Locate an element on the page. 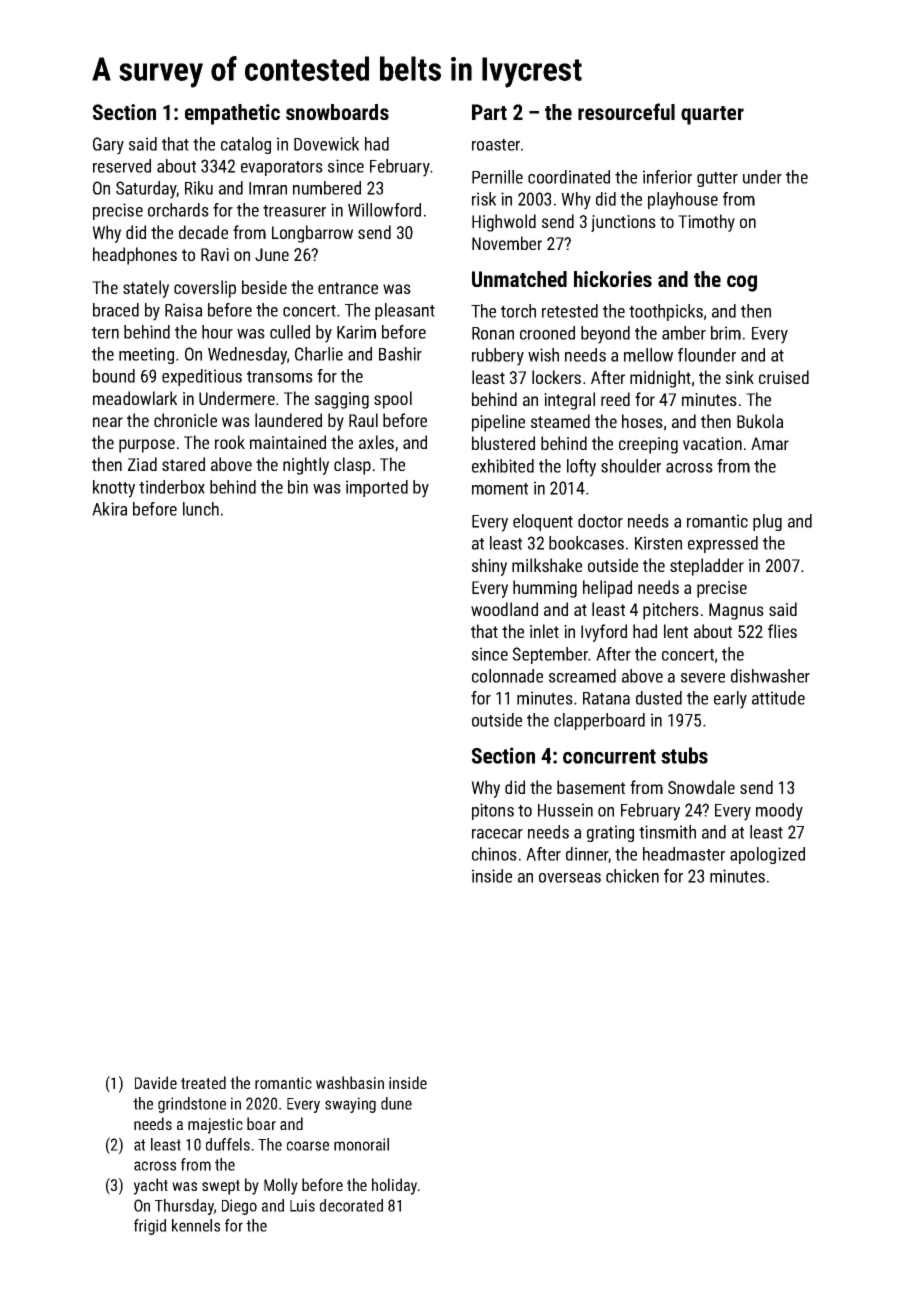 The height and width of the document is (1316, 908). plug is located at coordinates (767, 522).
